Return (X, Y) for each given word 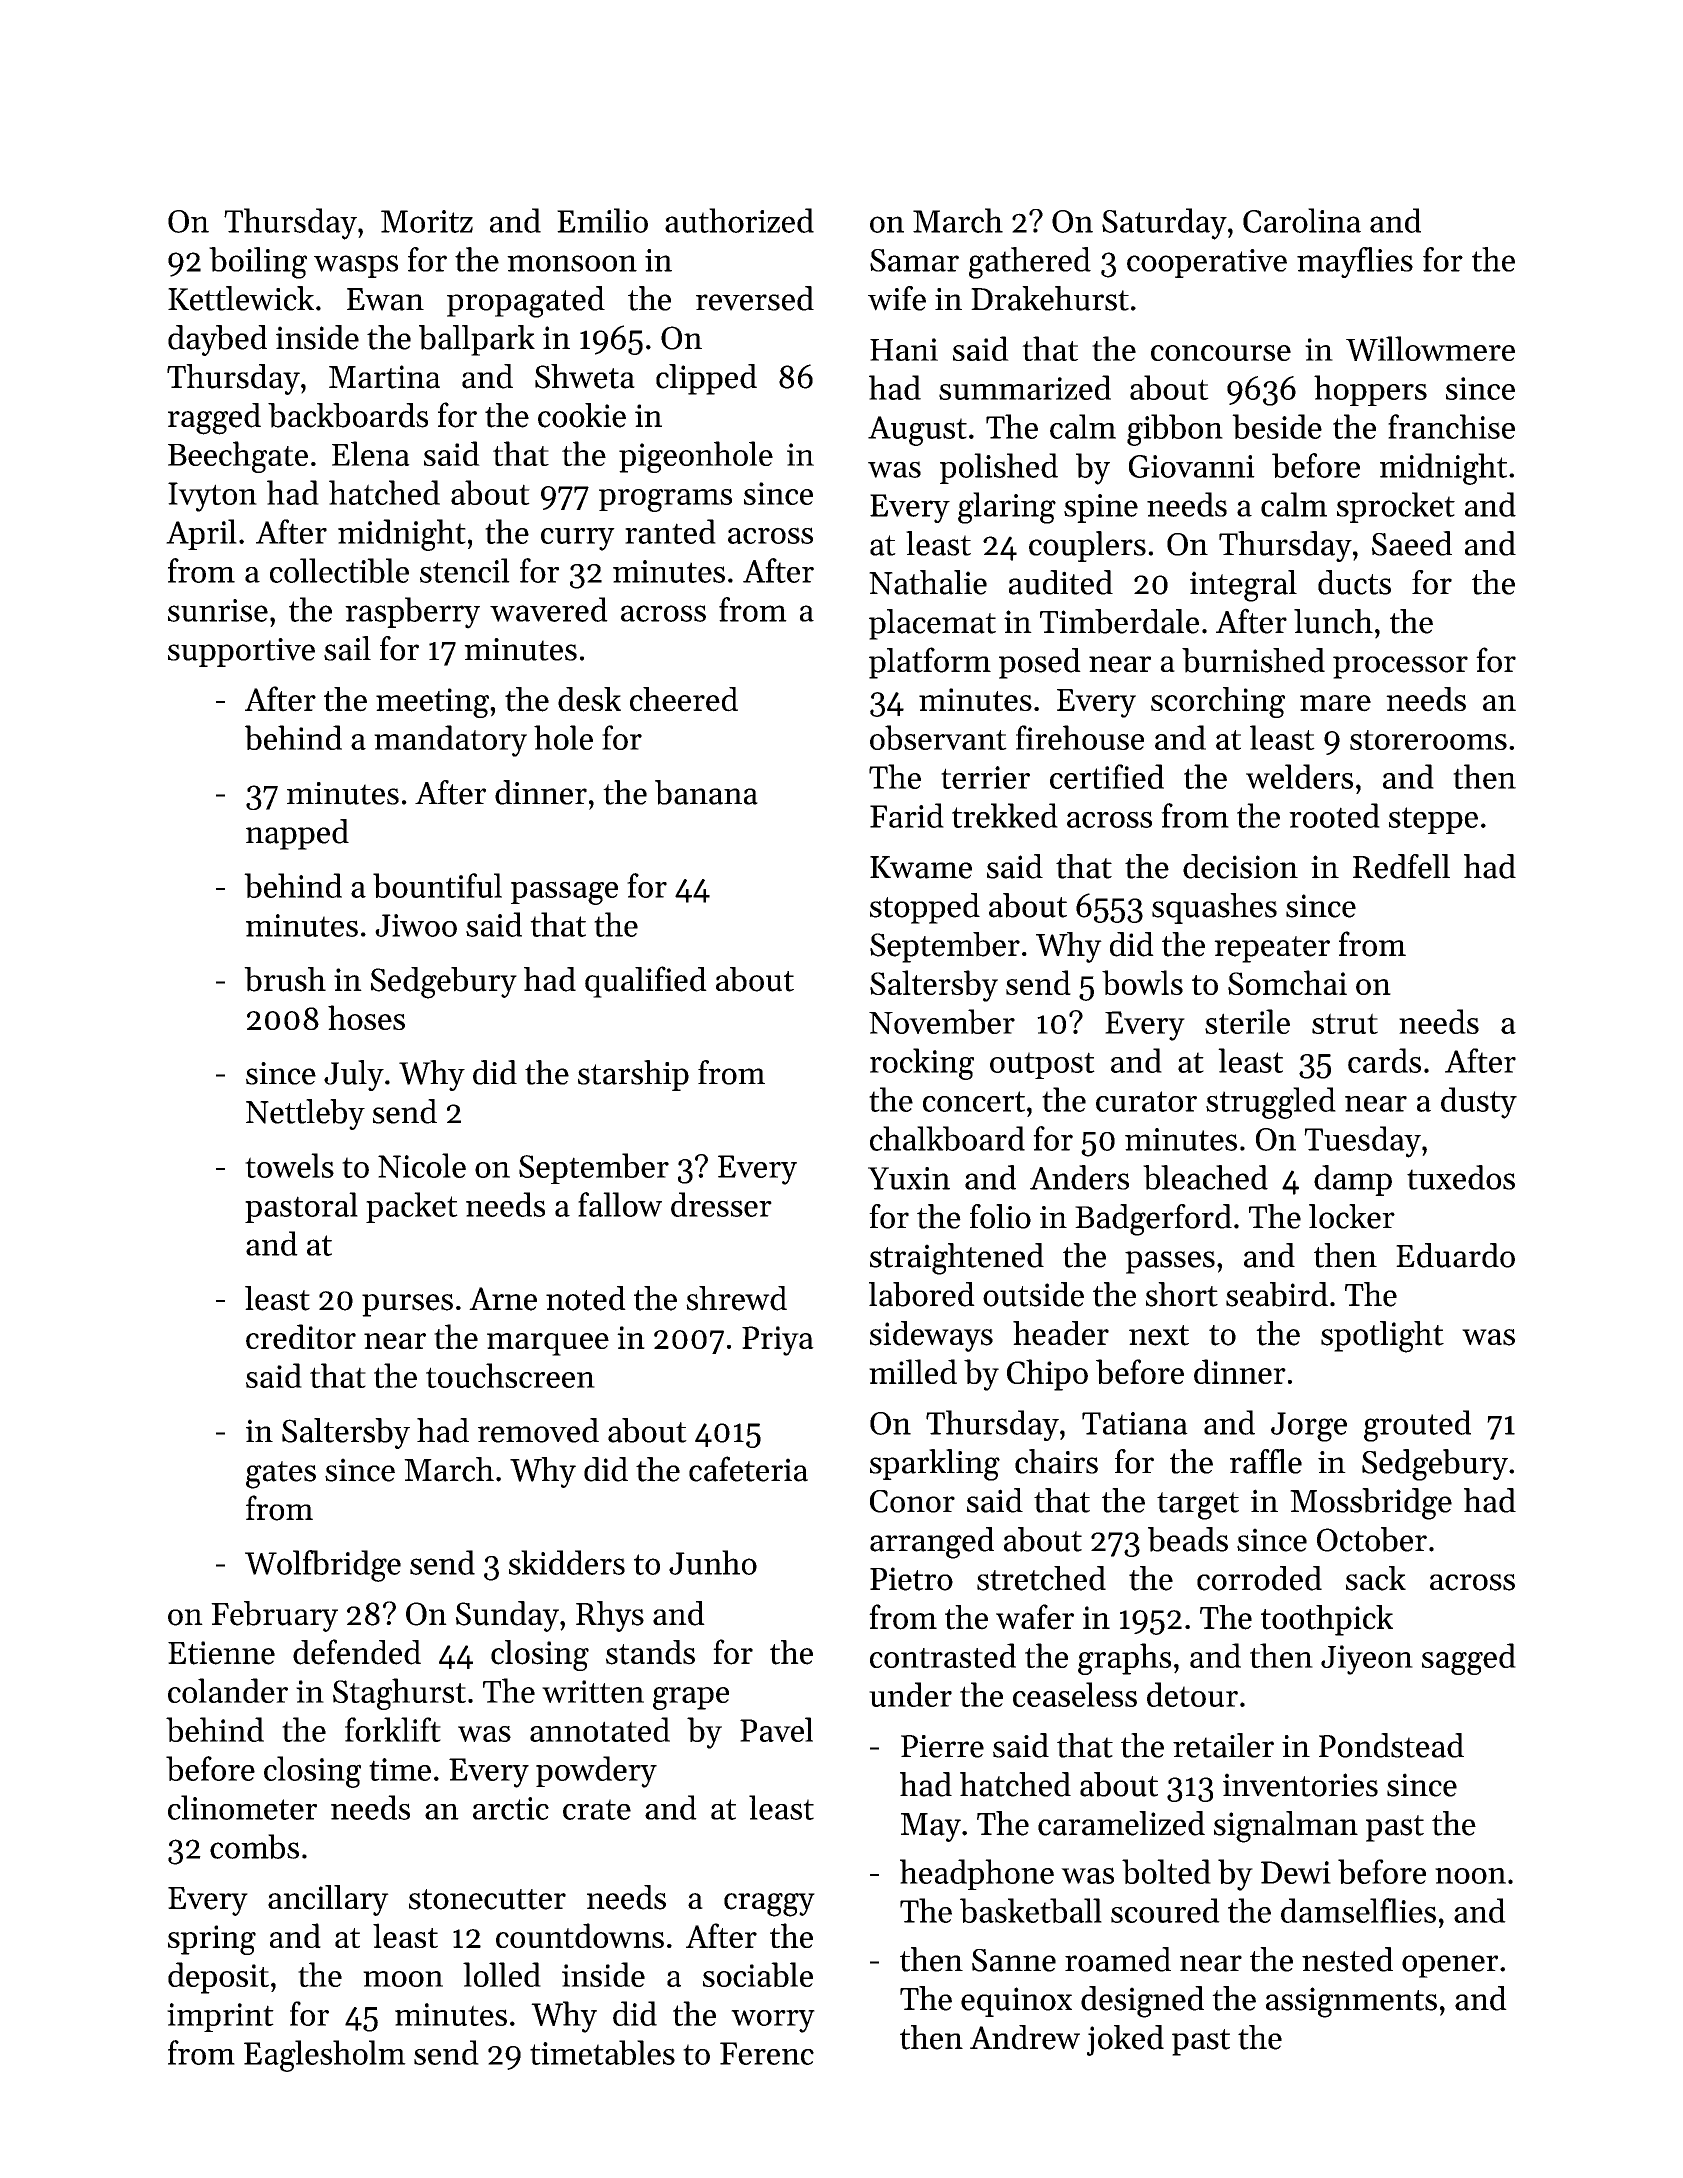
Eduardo (1455, 1255)
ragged (214, 419)
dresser (721, 1204)
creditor (301, 1336)
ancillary (328, 1900)
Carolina (1302, 220)
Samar (914, 260)
